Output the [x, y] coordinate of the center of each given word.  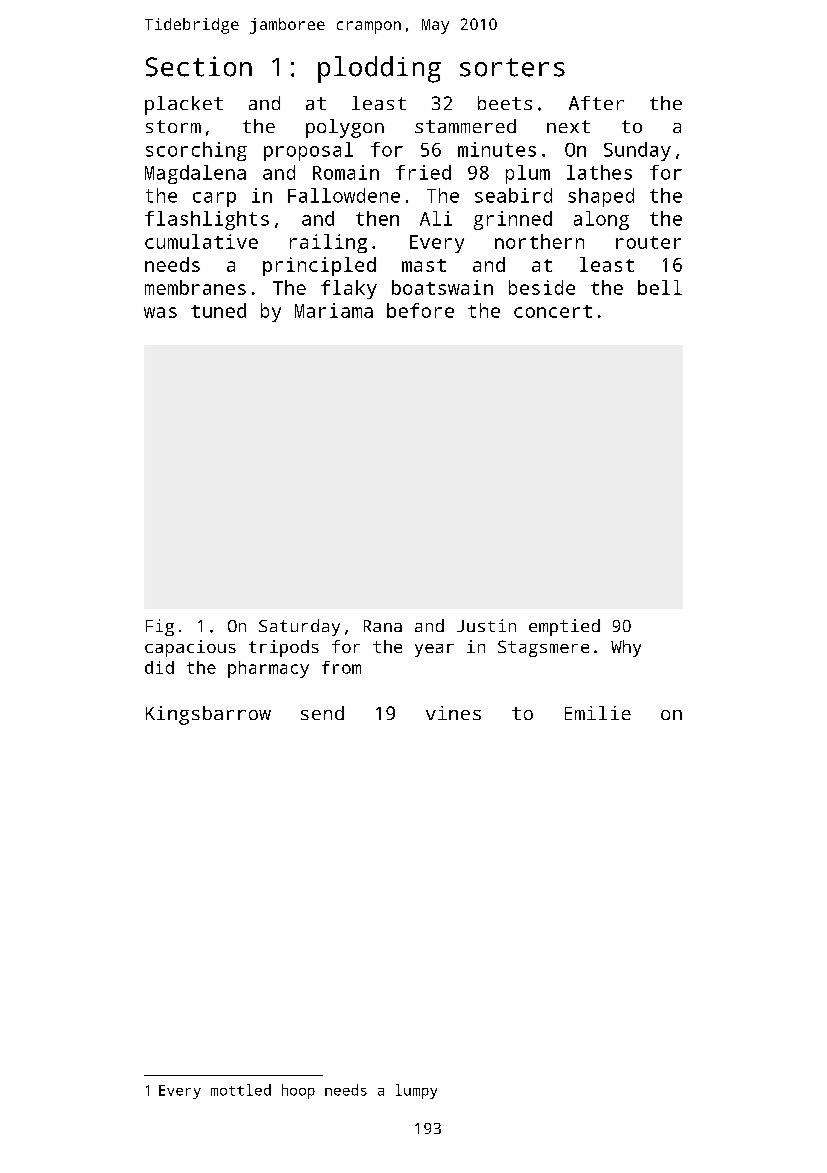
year [434, 650]
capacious [190, 648]
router [648, 242]
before [420, 310]
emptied [564, 627]
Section [199, 66]
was [160, 312]
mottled [241, 1090]
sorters [512, 67]
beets [505, 103]
